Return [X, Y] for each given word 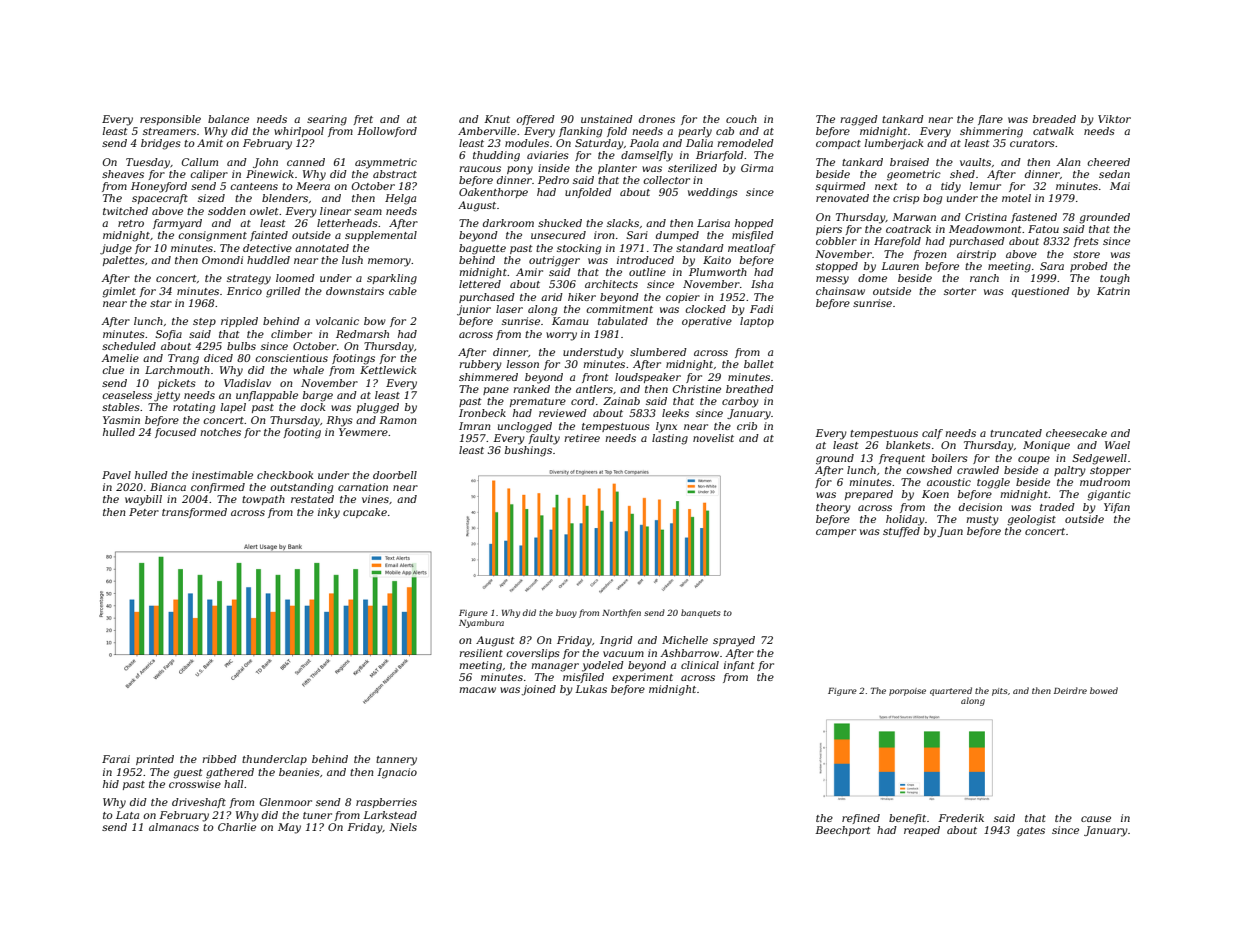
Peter [144, 512]
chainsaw [840, 291]
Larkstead [390, 815]
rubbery [480, 365]
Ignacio [397, 773]
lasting [670, 439]
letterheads [347, 223]
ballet [759, 364]
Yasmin [121, 420]
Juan [950, 532]
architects [611, 284]
